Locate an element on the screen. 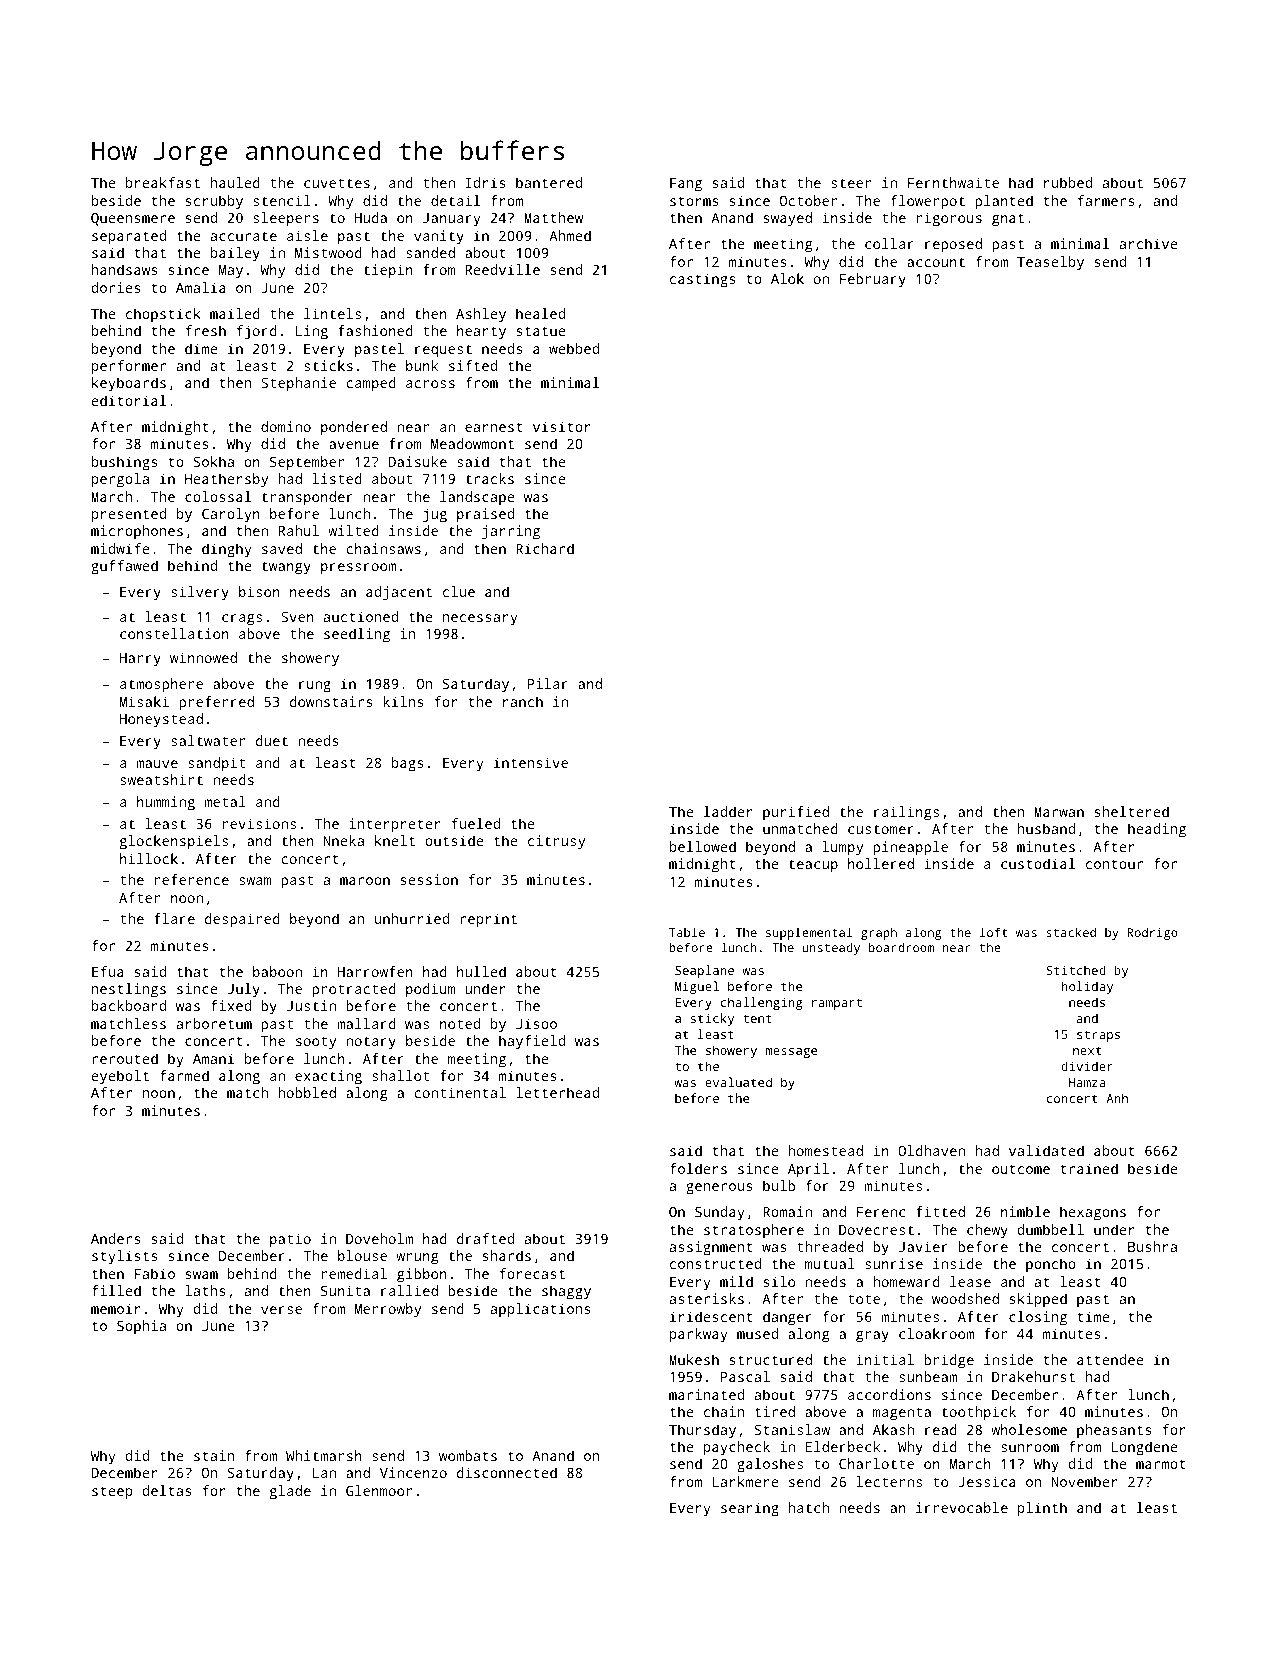 Image resolution: width=1283 pixels, height=1660 pixels. searing is located at coordinates (750, 1509).
